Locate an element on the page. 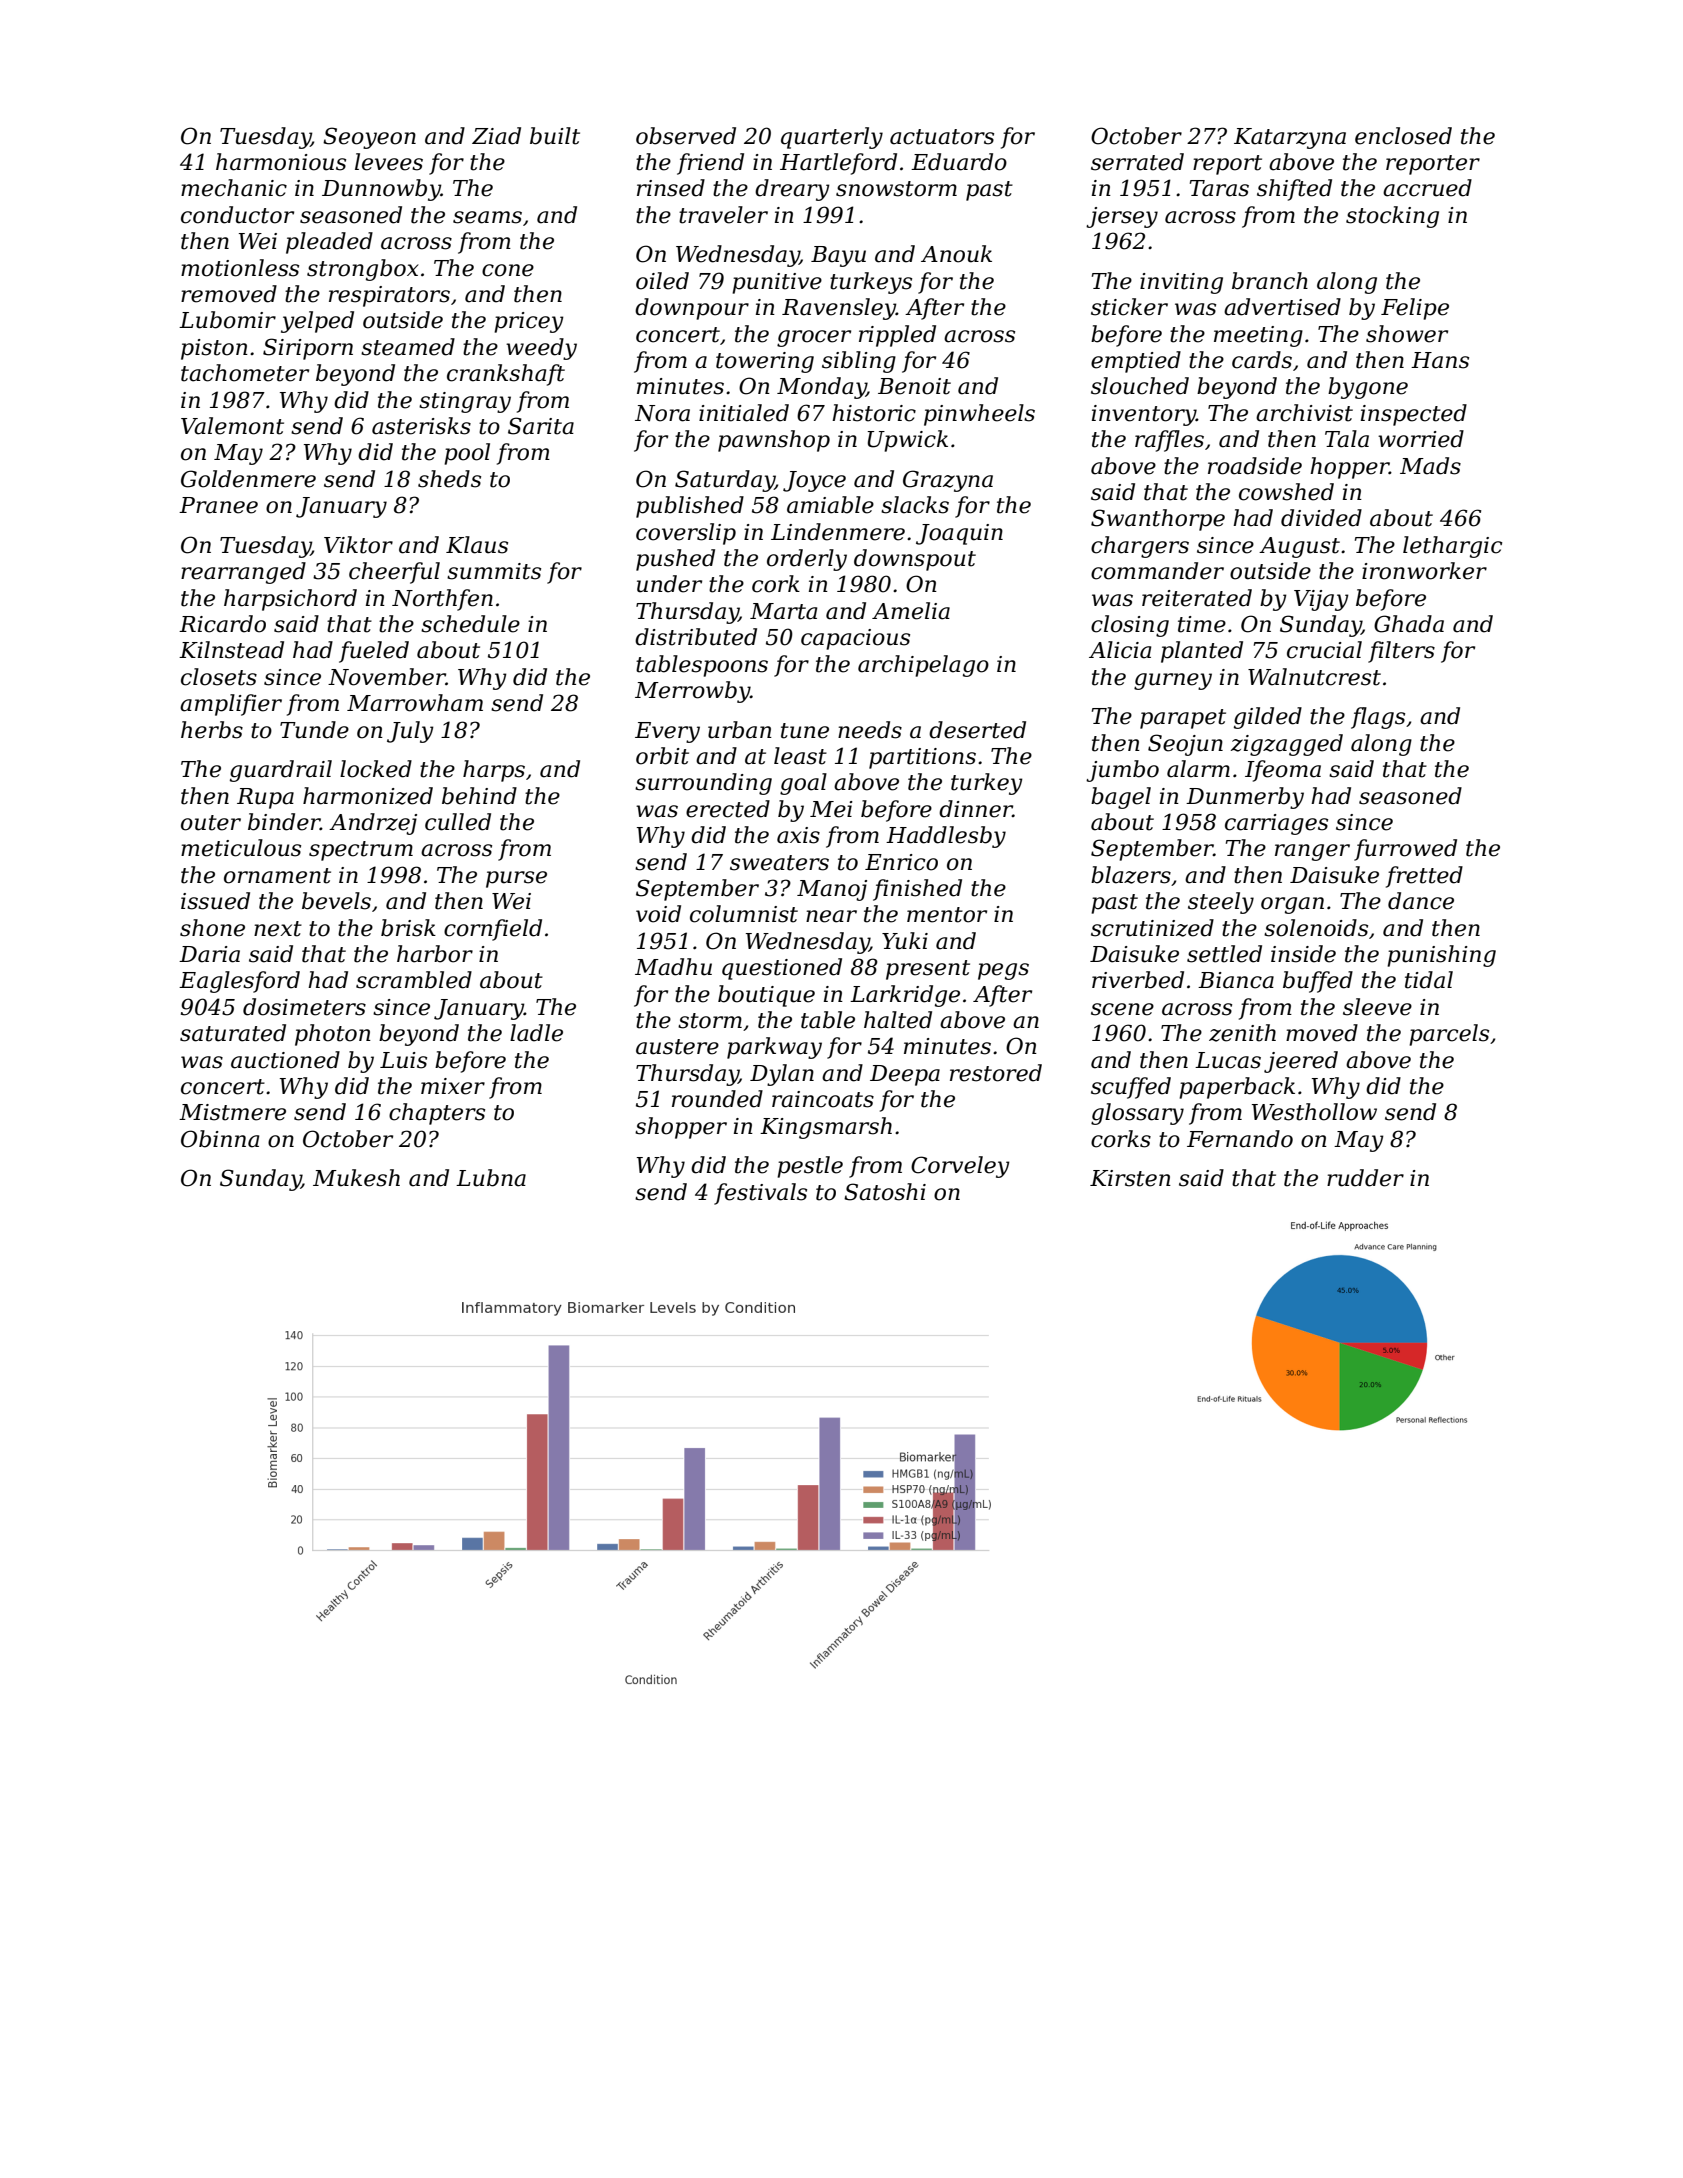 This document has width=1683, height=2178. Hans is located at coordinates (1440, 360).
